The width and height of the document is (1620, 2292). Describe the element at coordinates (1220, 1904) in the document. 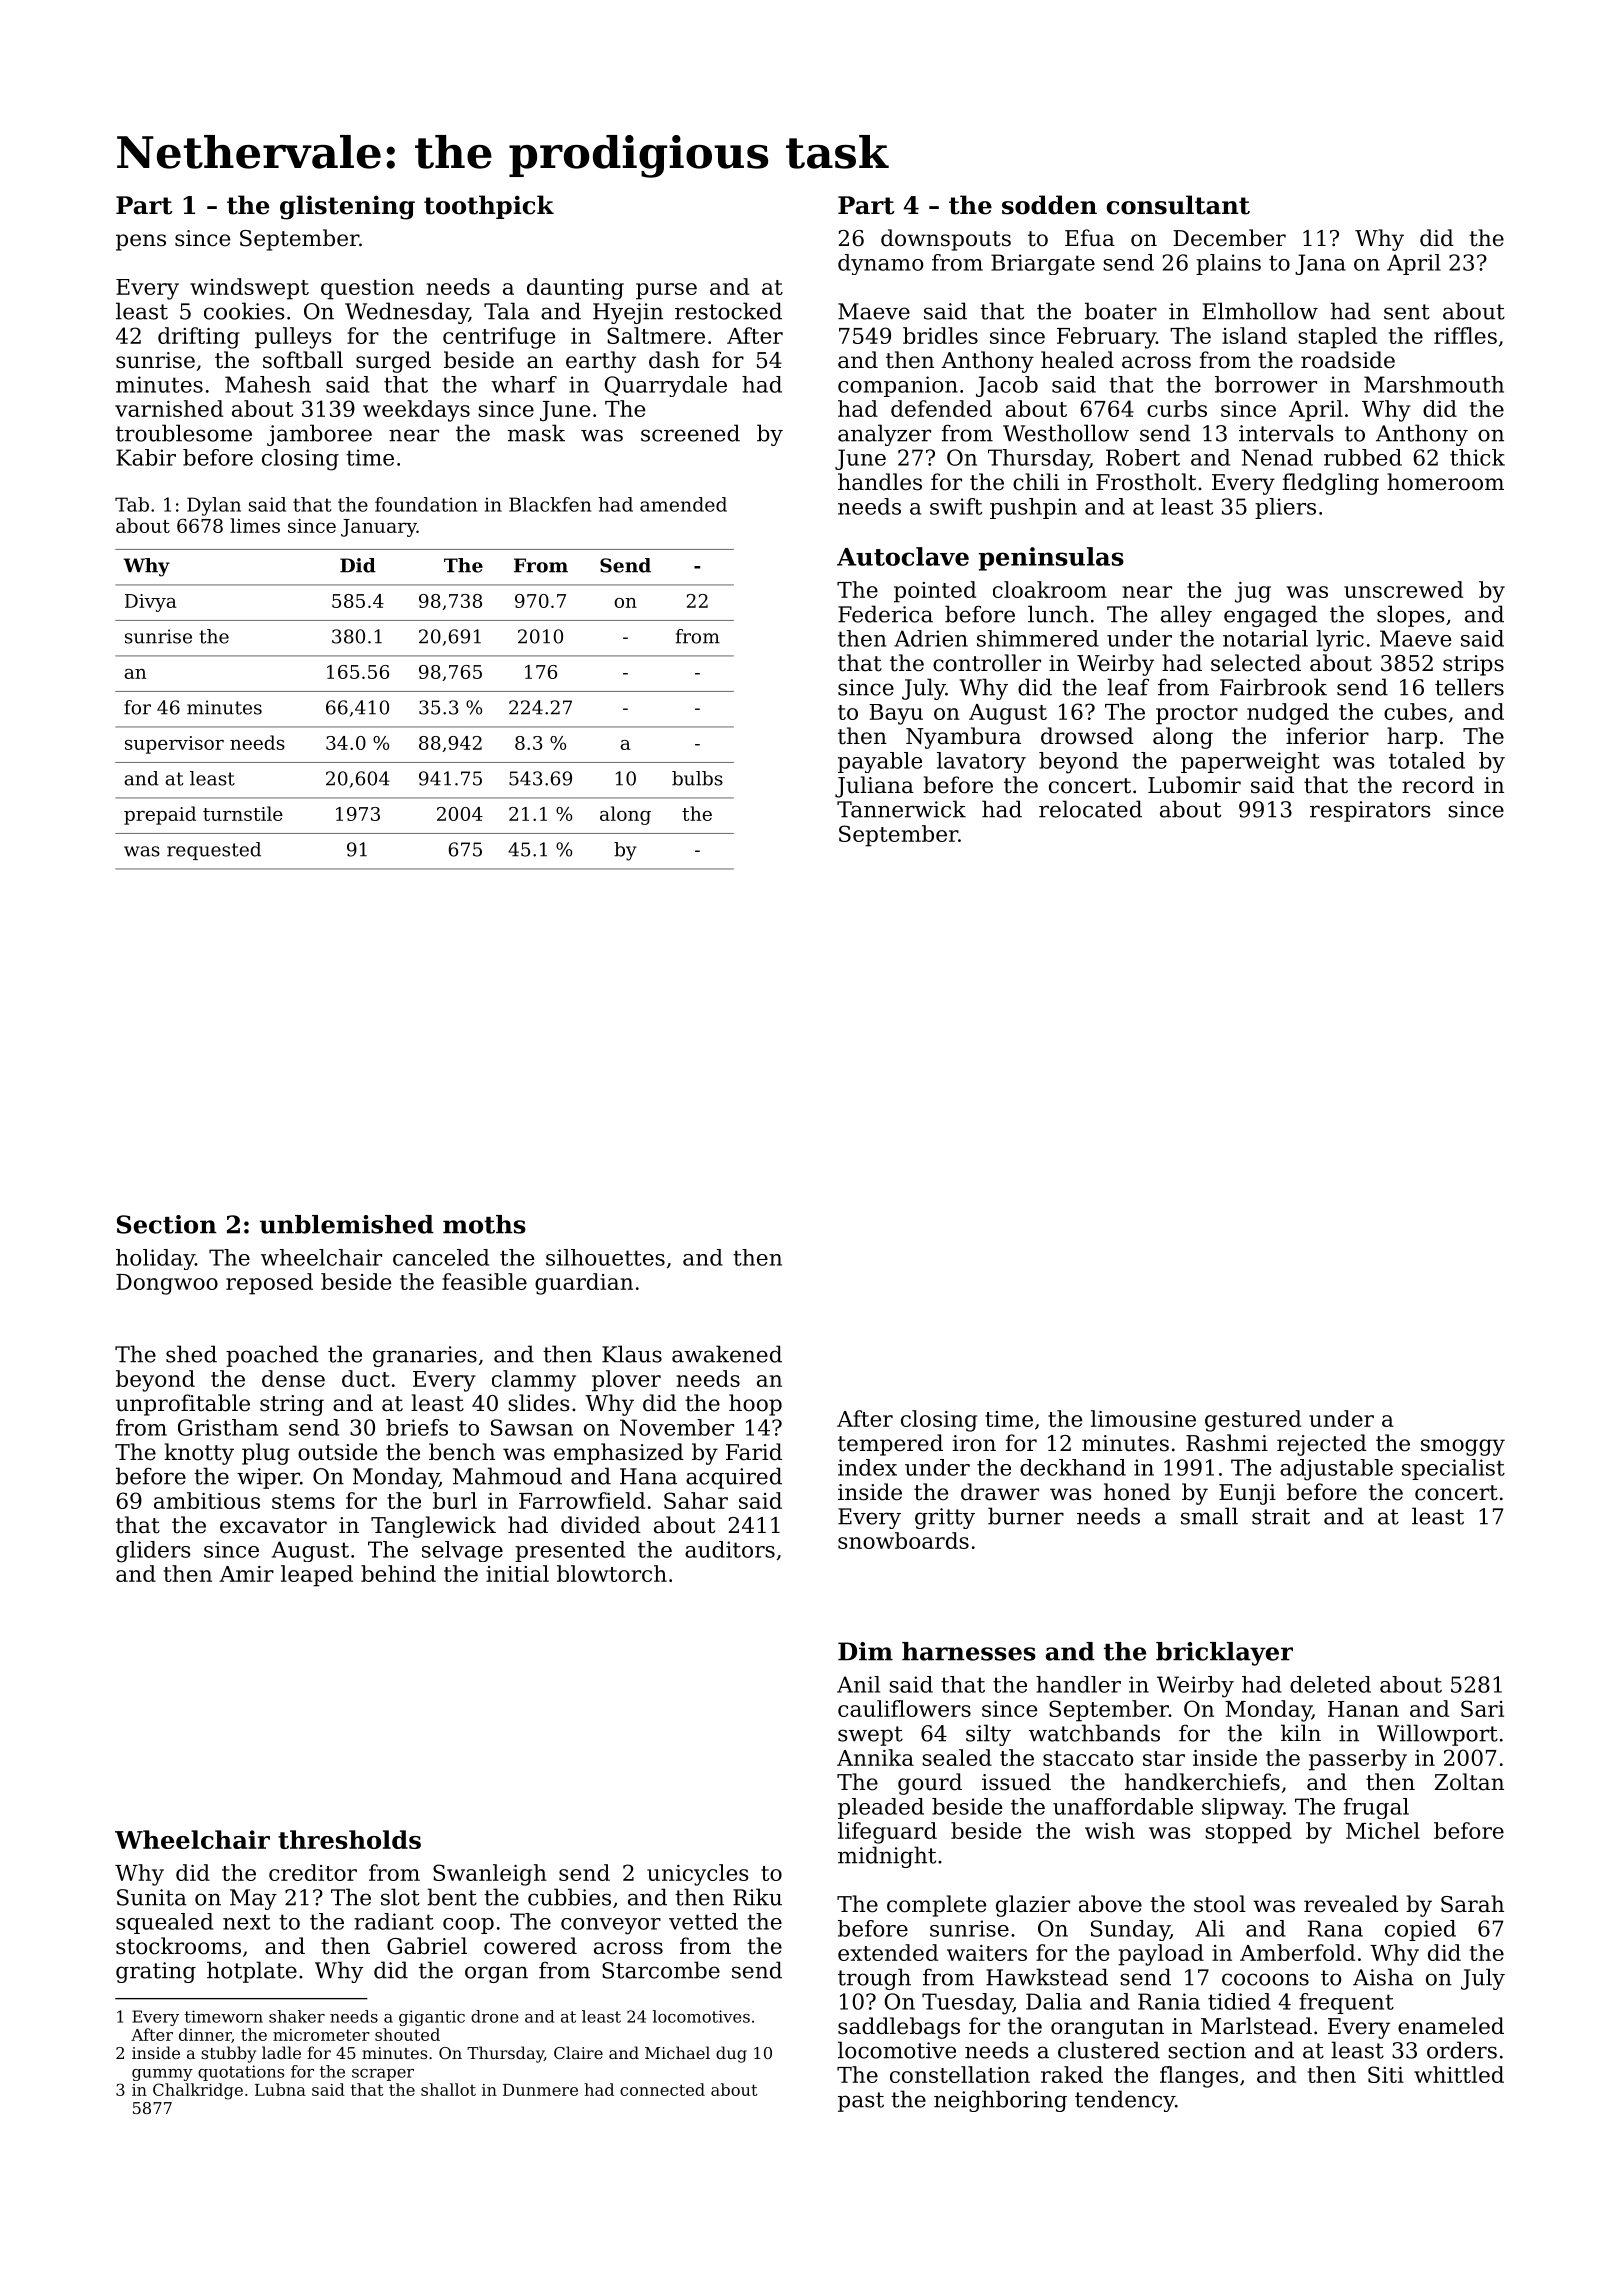

I see `stool` at that location.
